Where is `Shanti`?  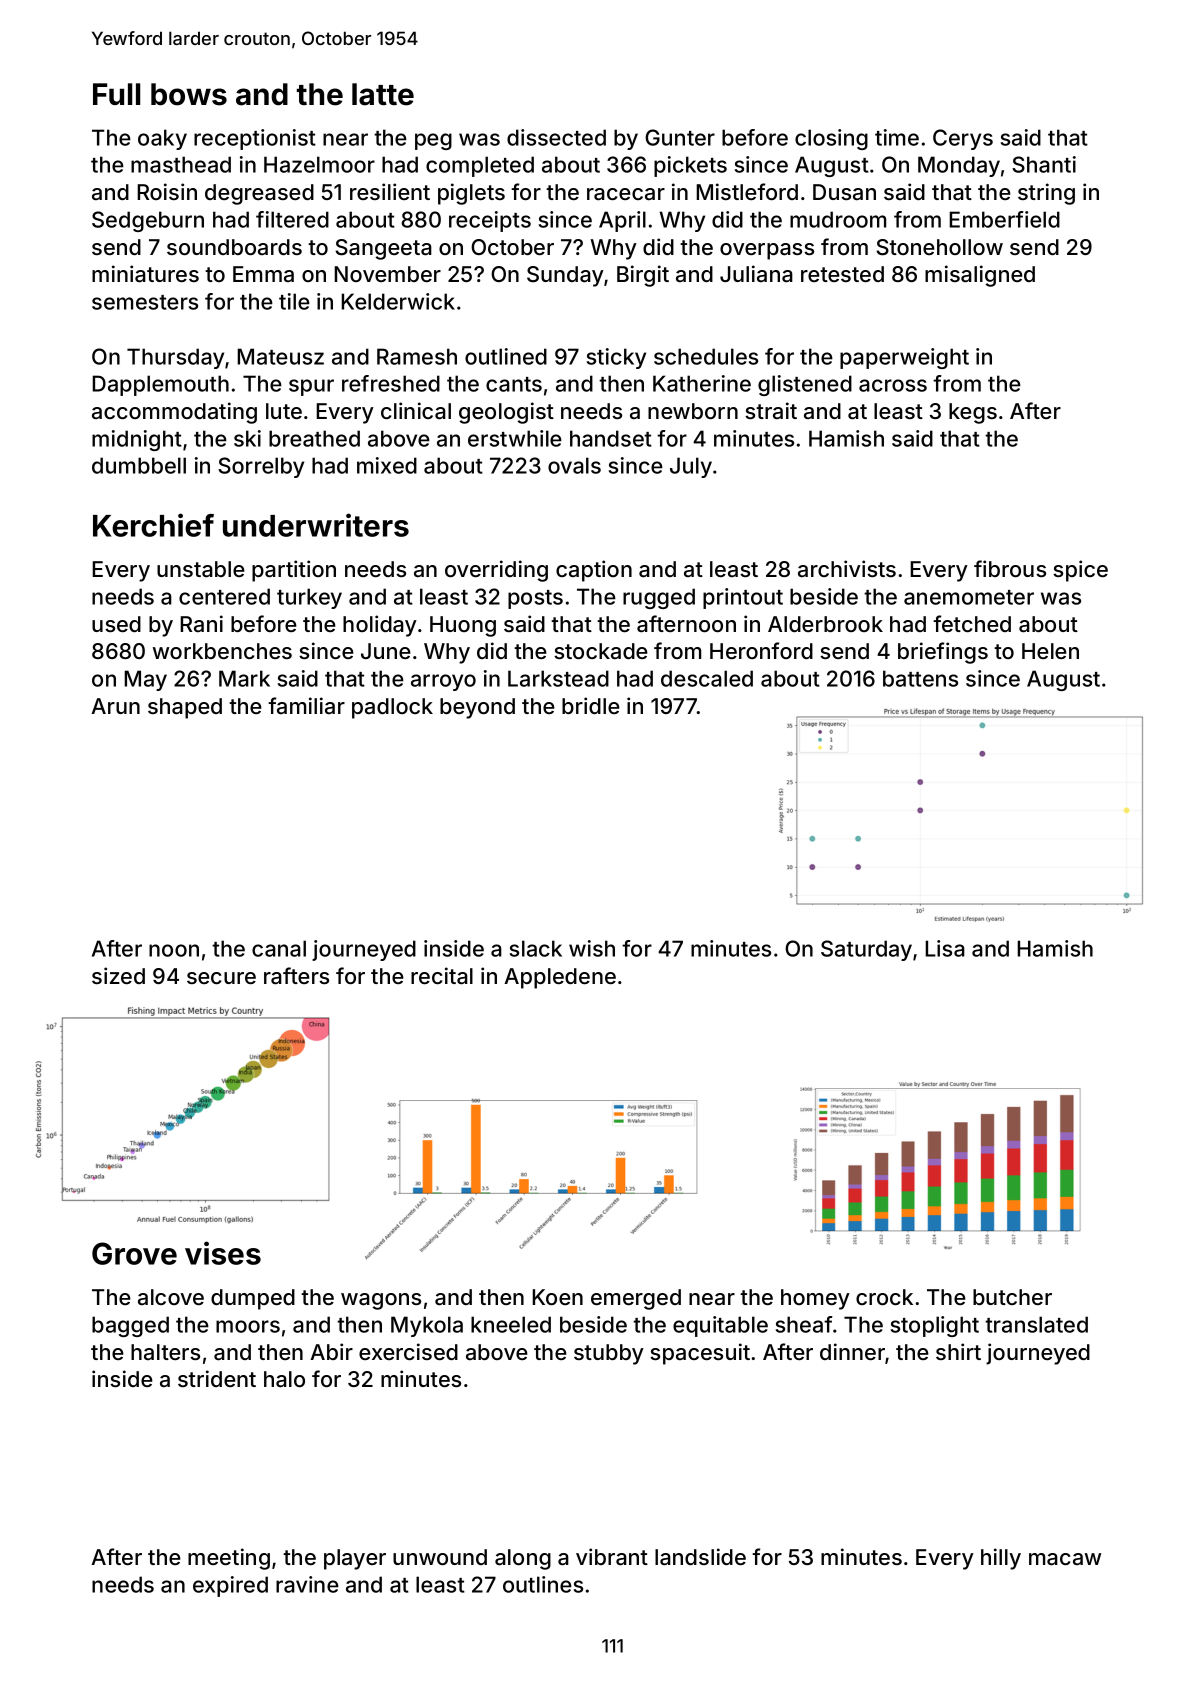
Shanti is located at coordinates (1044, 164).
